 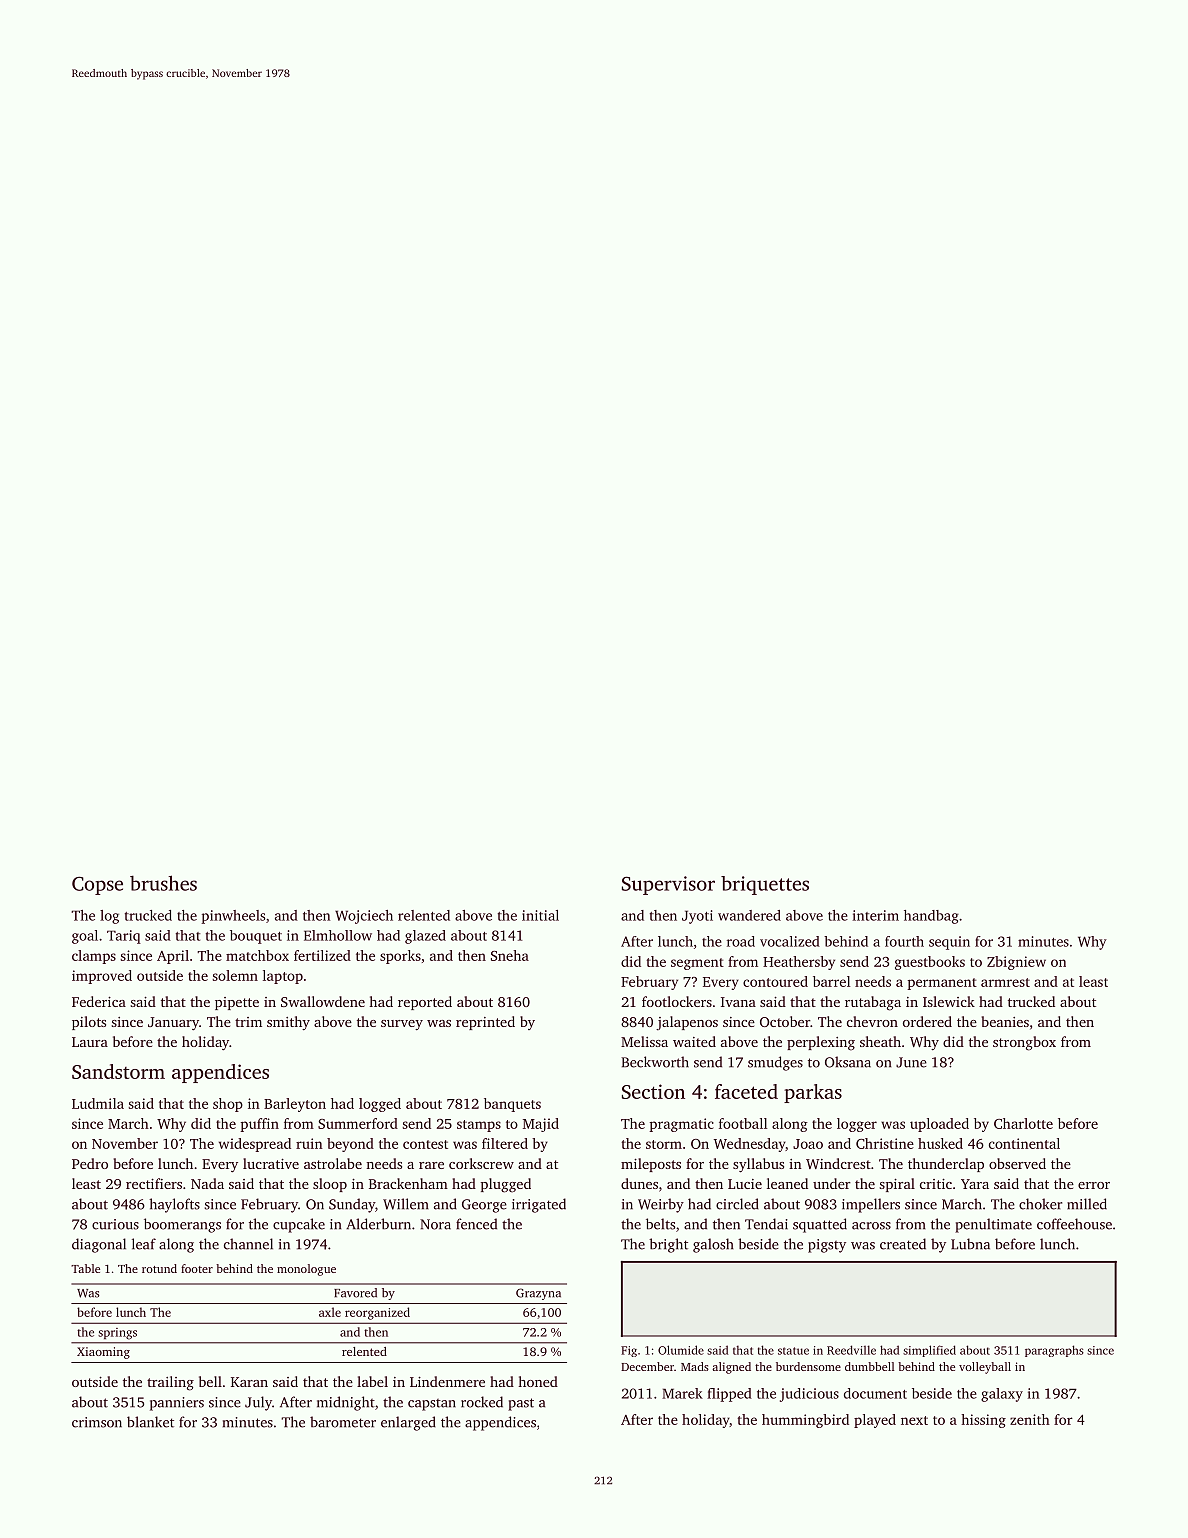 What do you see at coordinates (540, 915) in the screenshot?
I see `initial` at bounding box center [540, 915].
